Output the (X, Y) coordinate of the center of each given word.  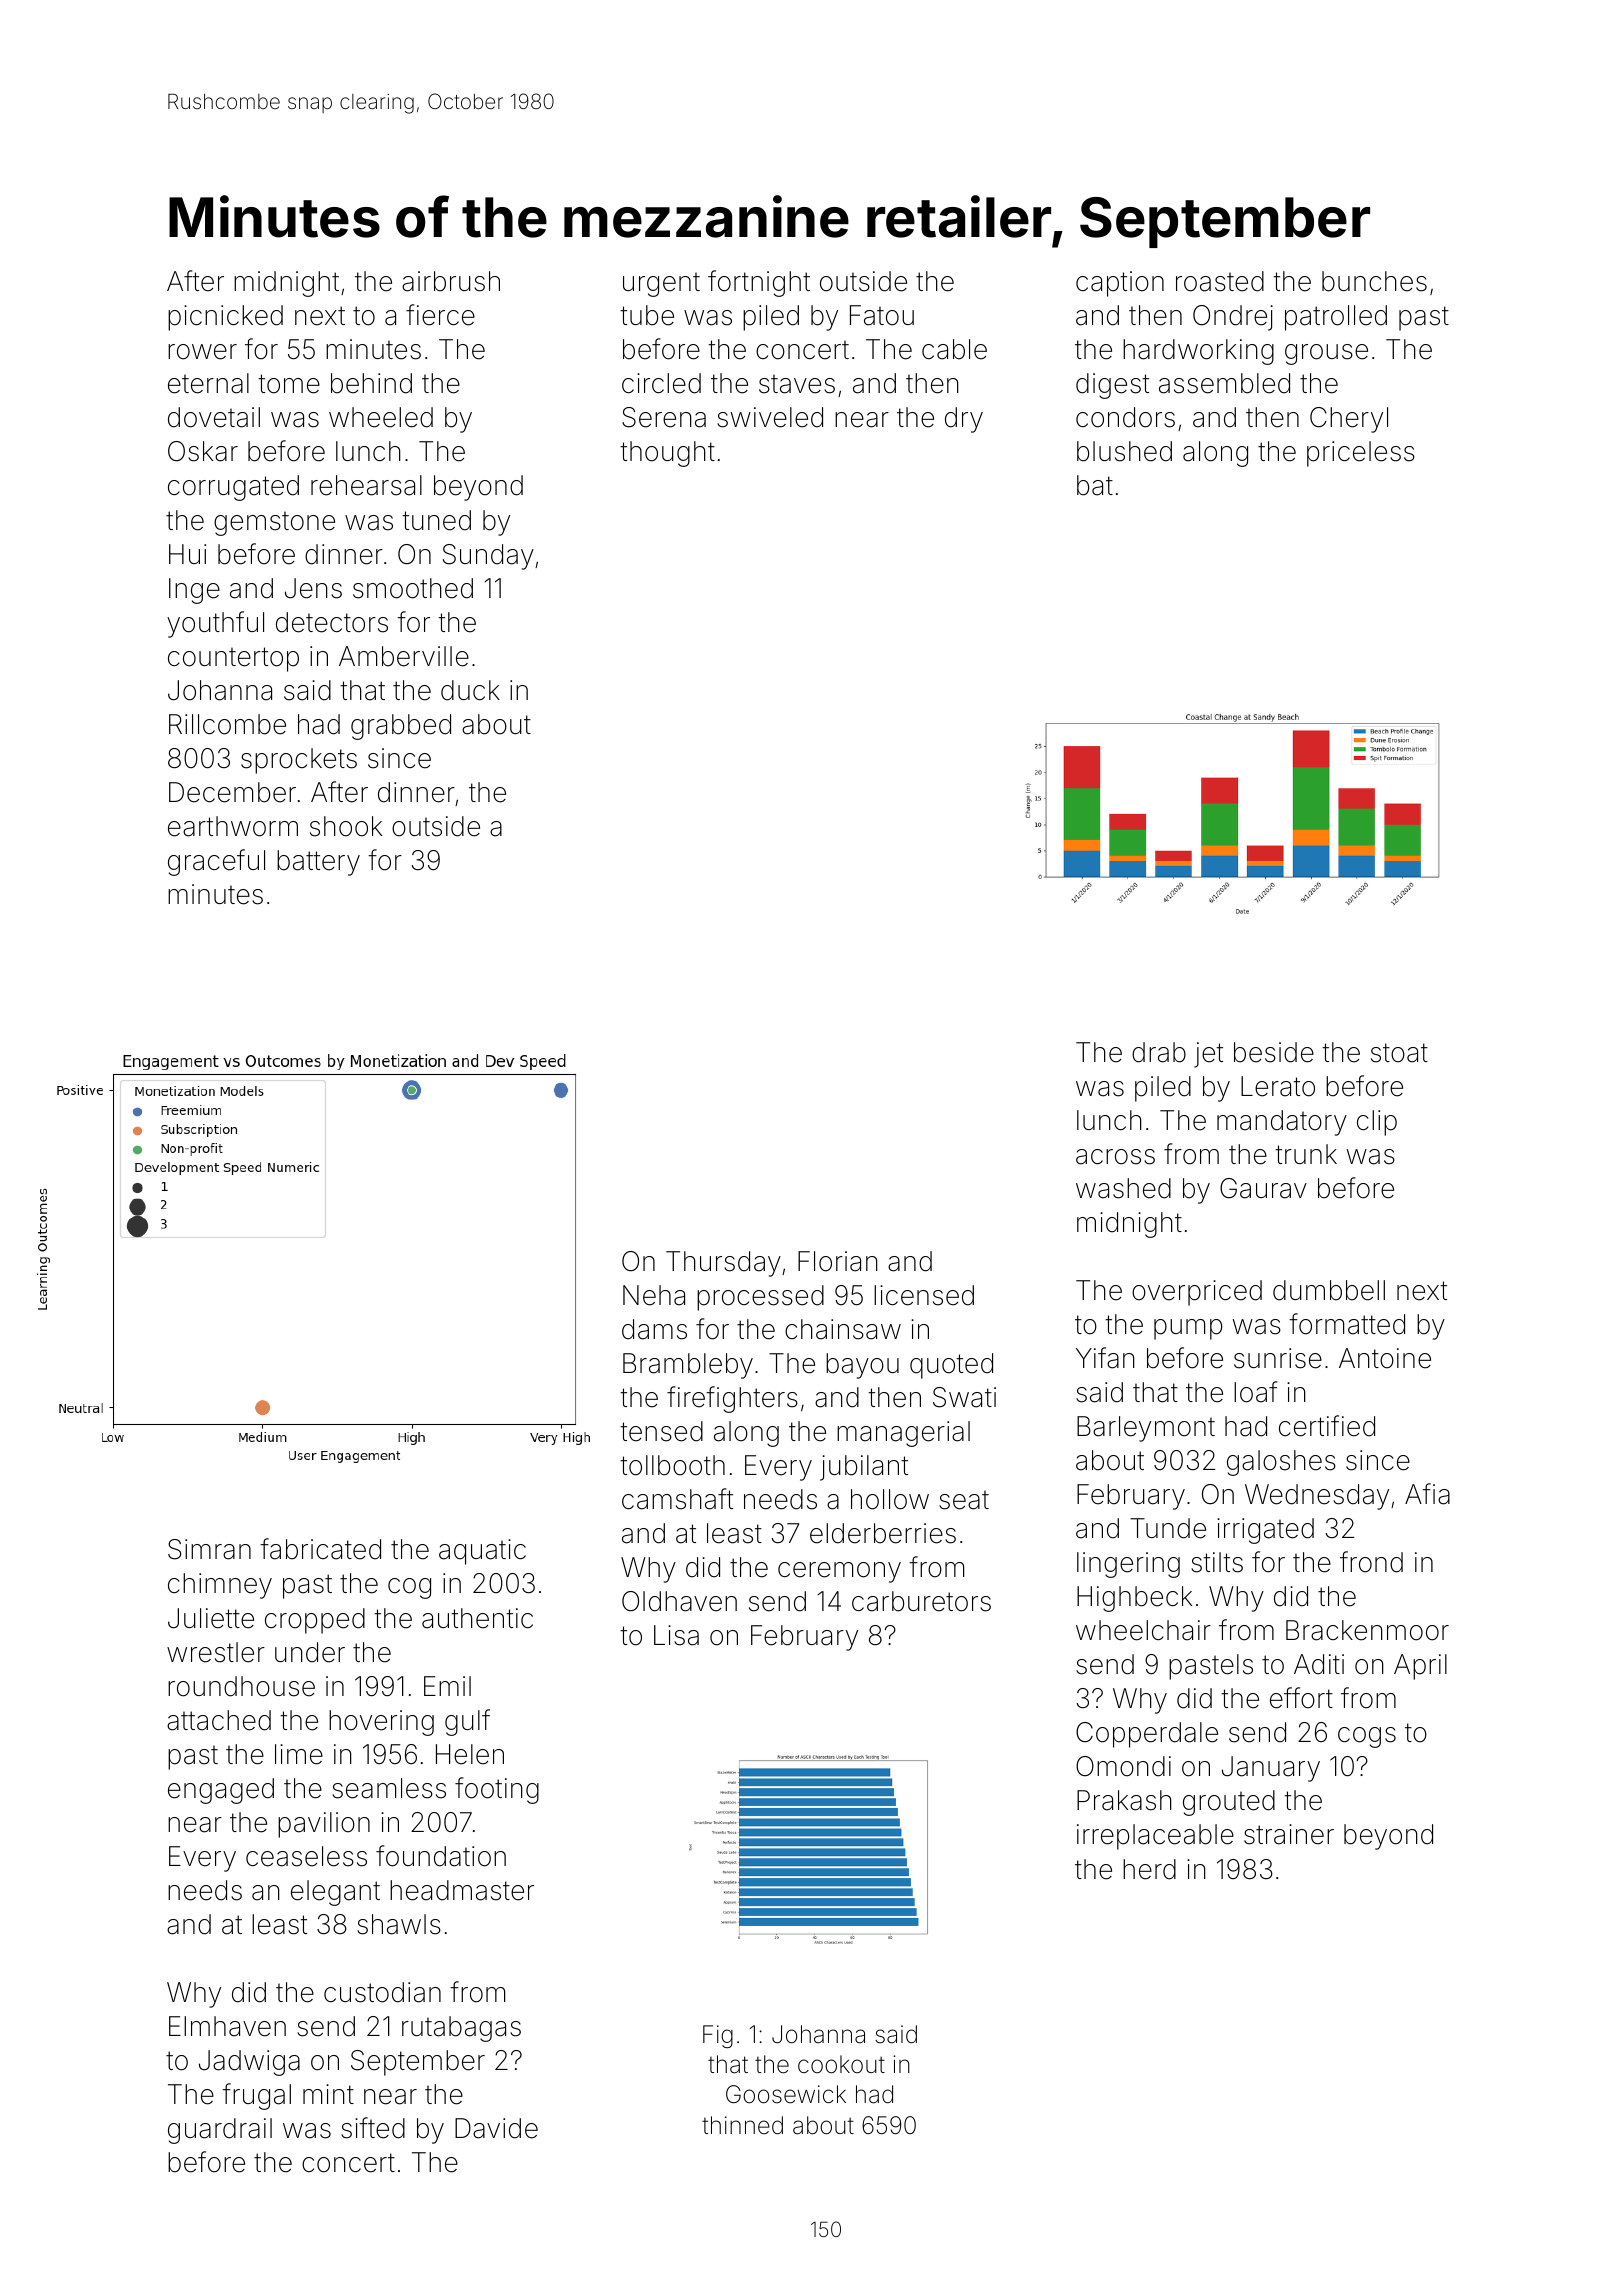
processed (760, 1298)
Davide (496, 2128)
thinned (742, 2125)
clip (1377, 1123)
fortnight (759, 283)
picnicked (225, 318)
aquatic (482, 1552)
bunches (1374, 281)
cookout (841, 2064)
